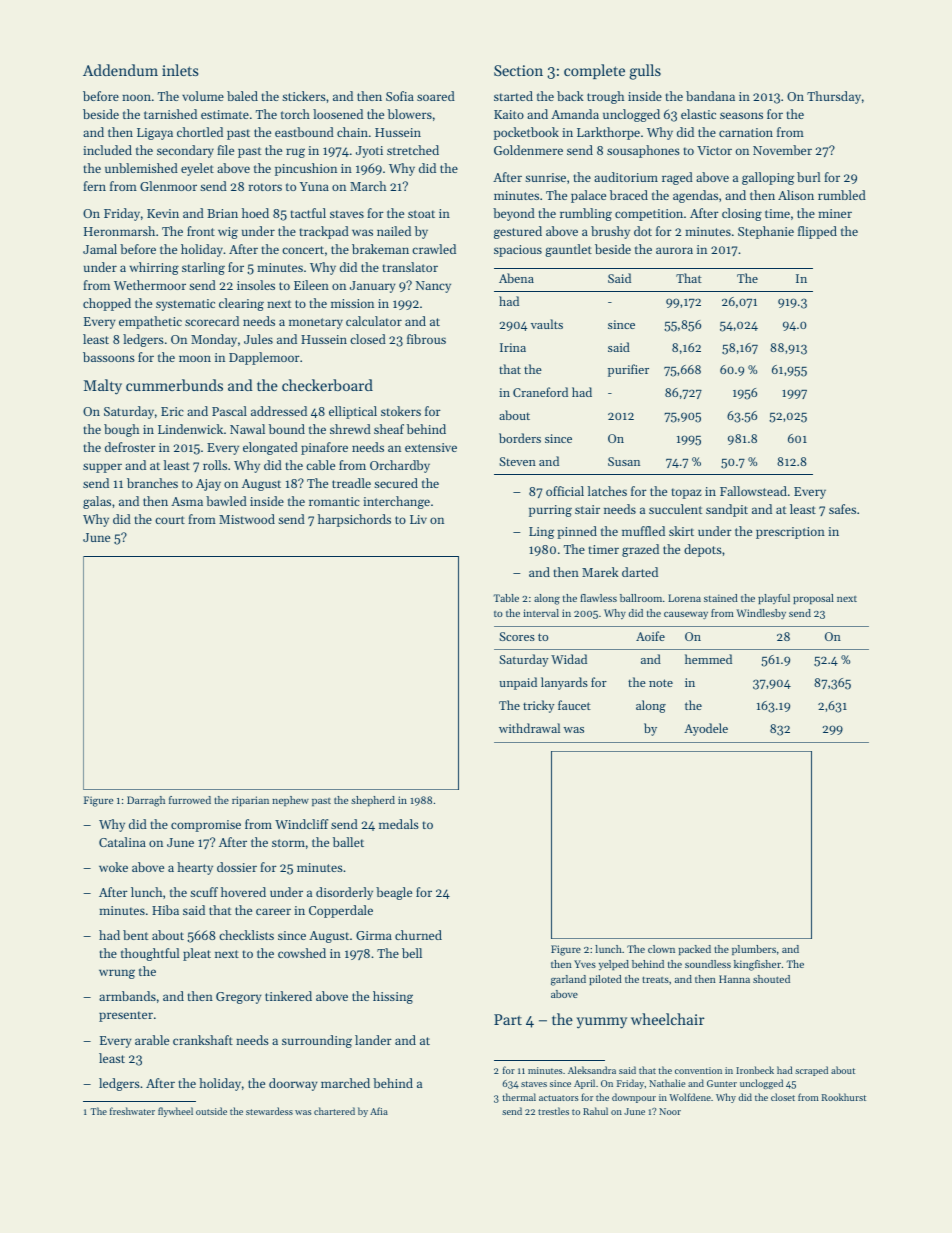 The image size is (952, 1233). I want to click on Mistwood, so click(247, 519).
